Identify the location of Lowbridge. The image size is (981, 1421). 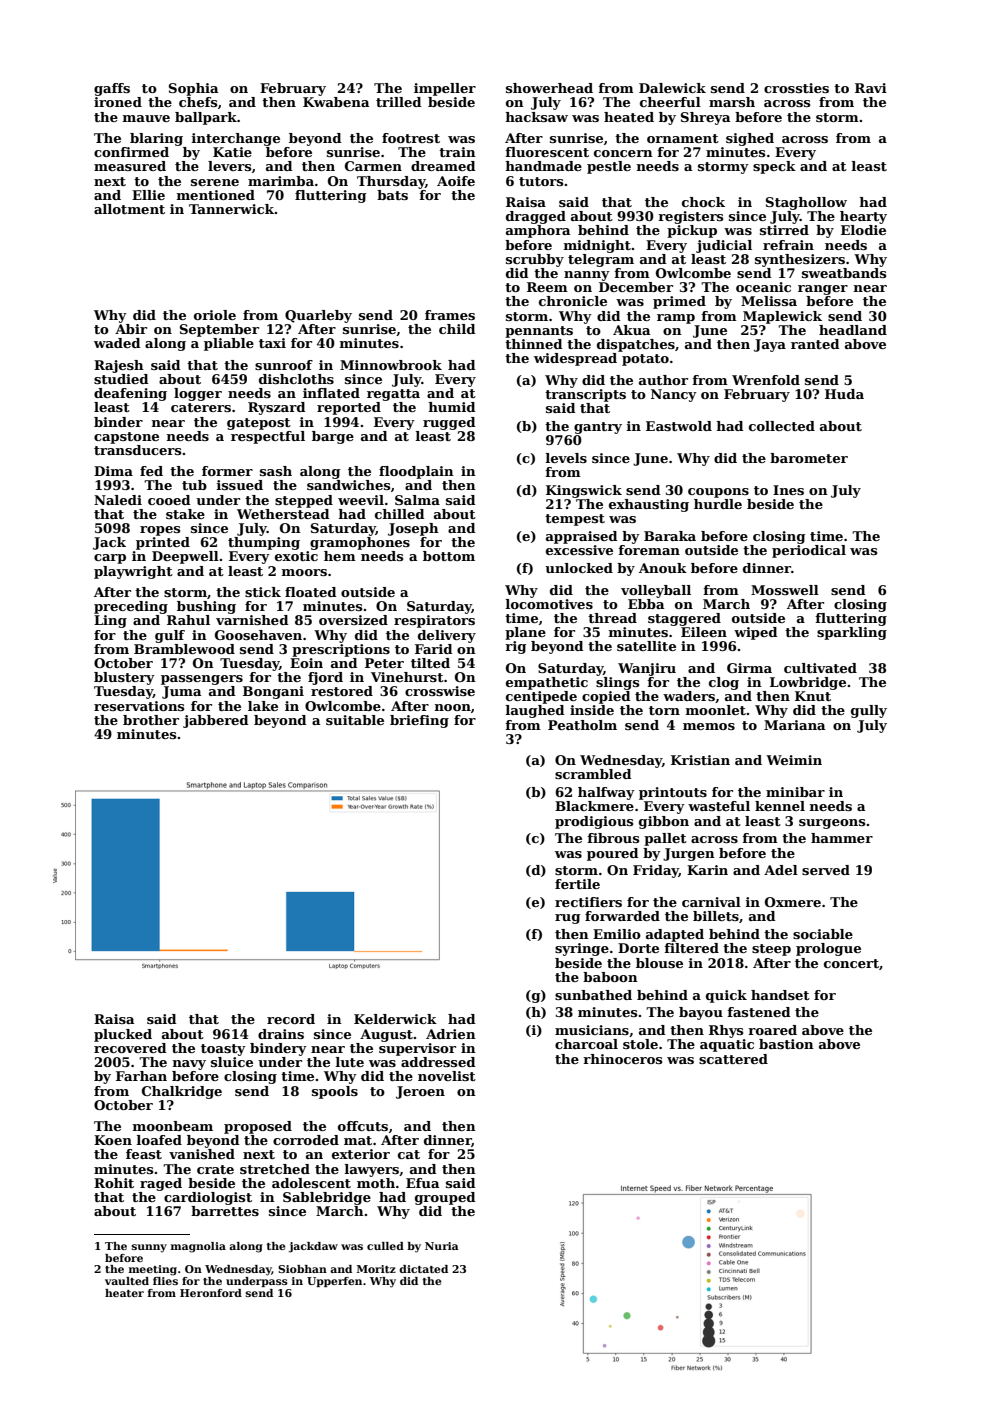
(808, 683).
